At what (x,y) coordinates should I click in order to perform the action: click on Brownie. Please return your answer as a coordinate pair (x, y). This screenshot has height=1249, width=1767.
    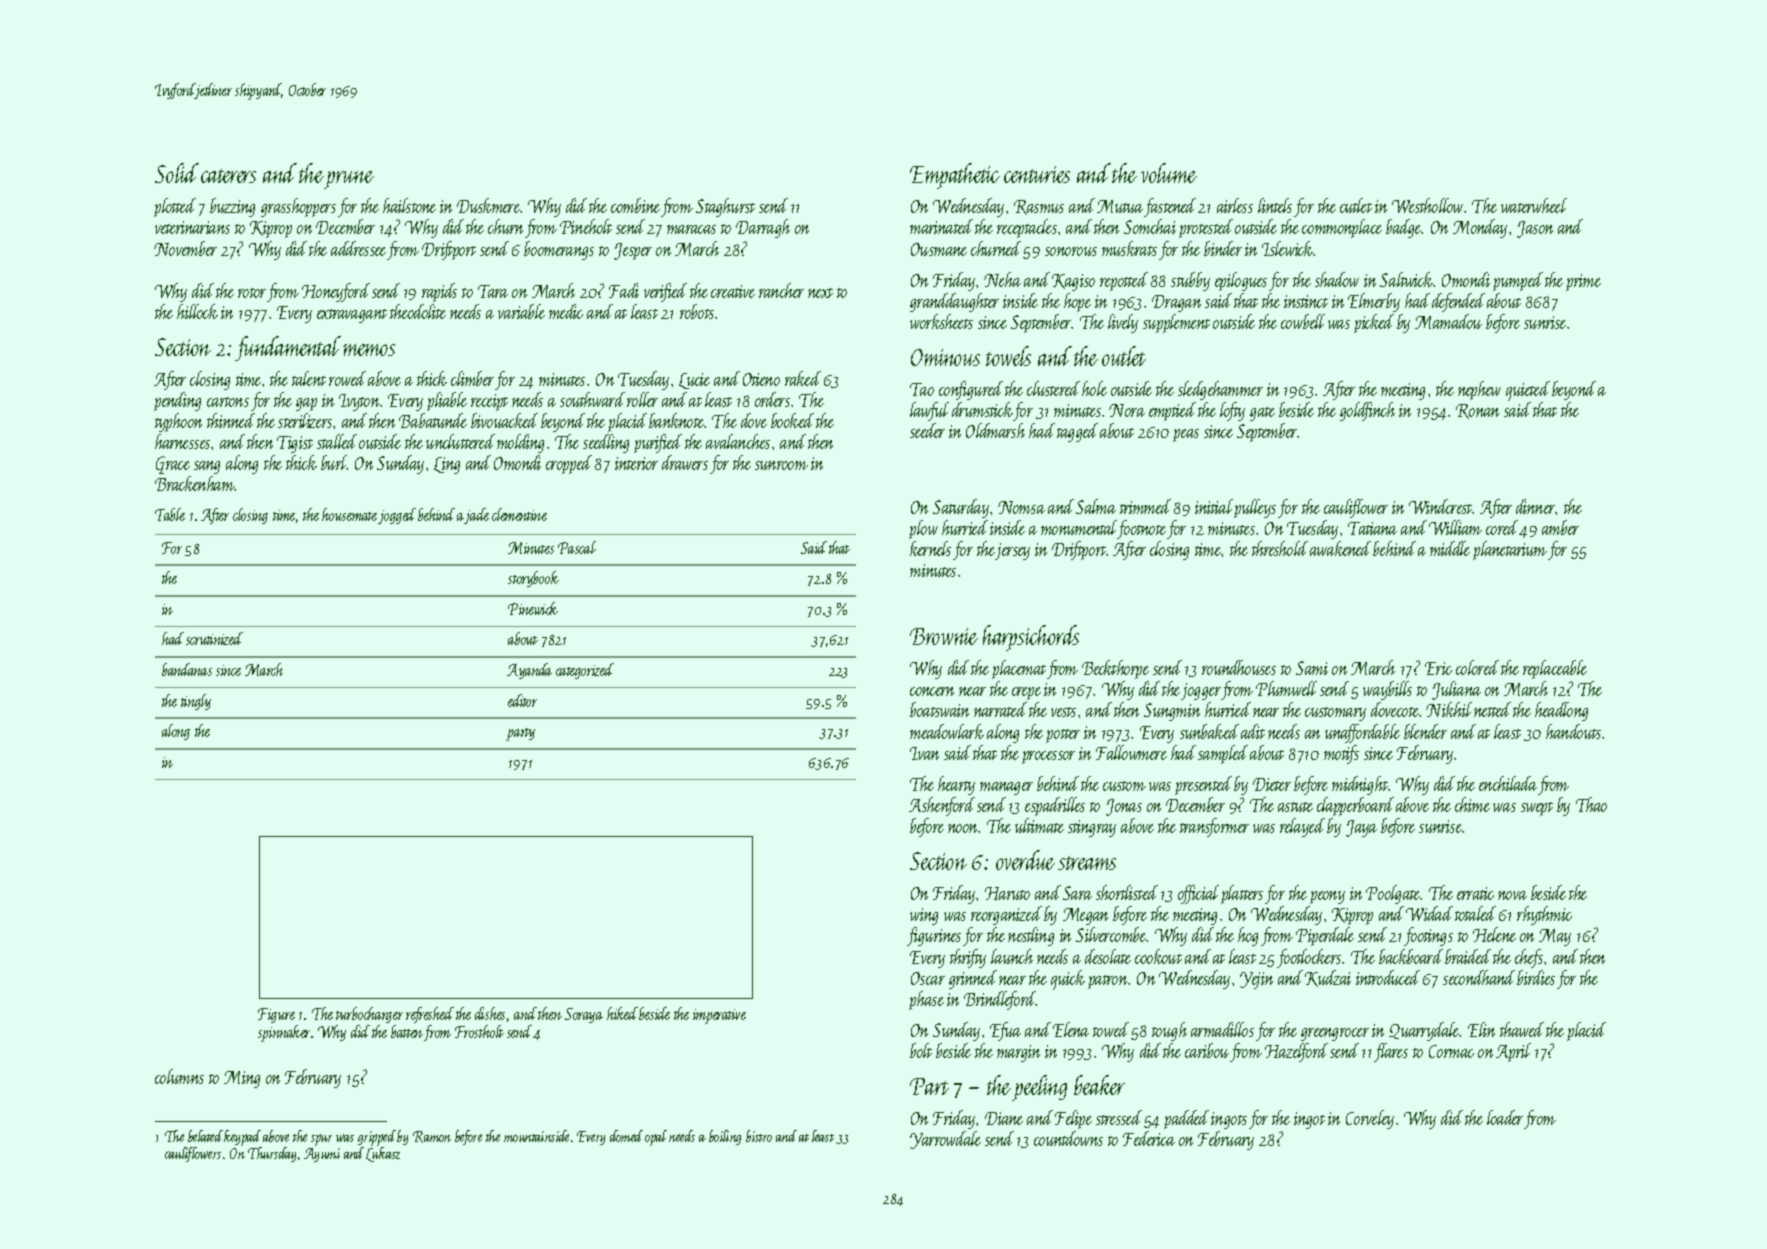
    Looking at the image, I should click on (944, 636).
